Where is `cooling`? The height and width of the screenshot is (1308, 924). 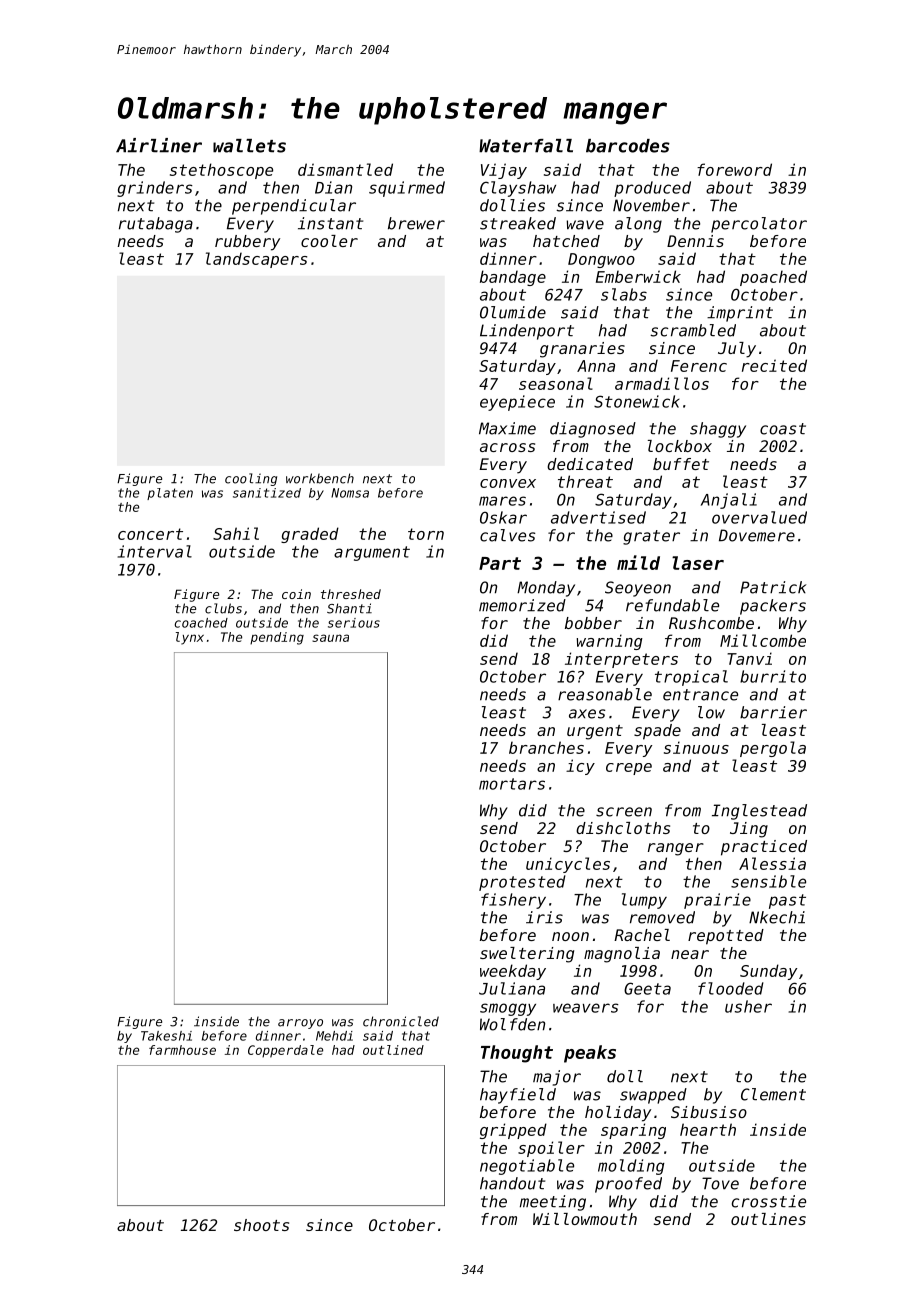 cooling is located at coordinates (251, 479).
